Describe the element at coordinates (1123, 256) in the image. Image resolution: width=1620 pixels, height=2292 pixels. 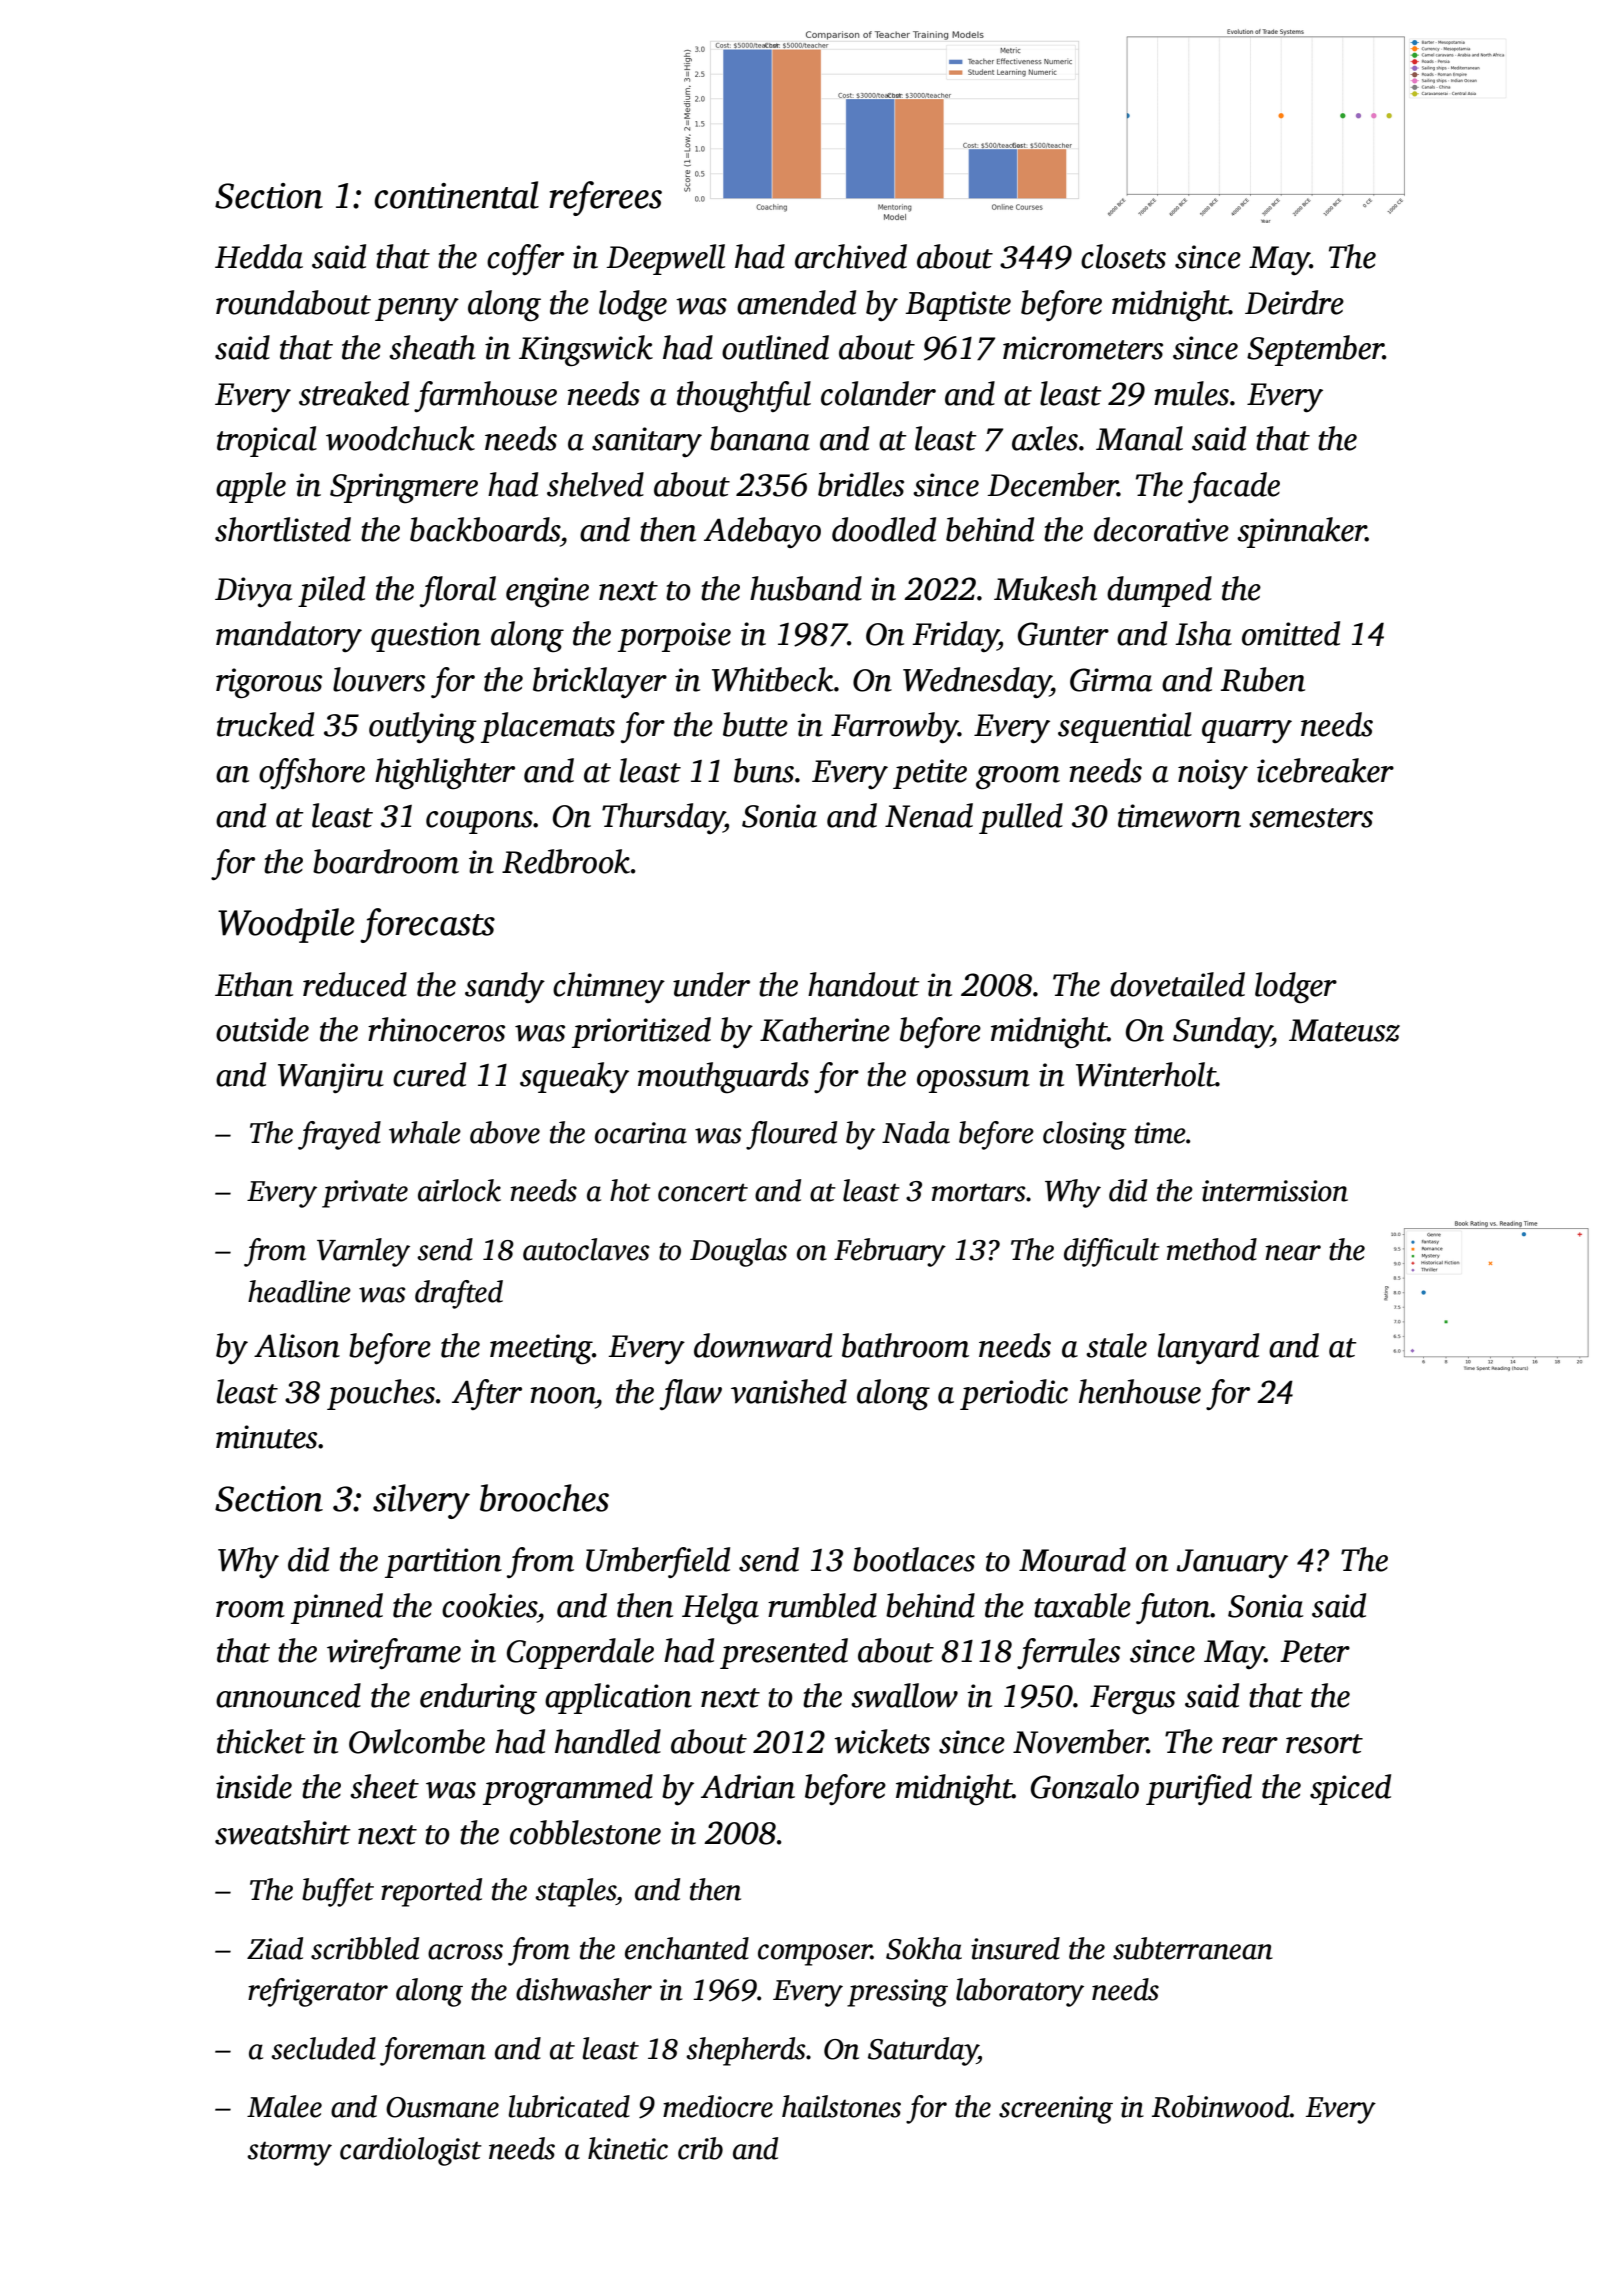
I see `closets` at that location.
